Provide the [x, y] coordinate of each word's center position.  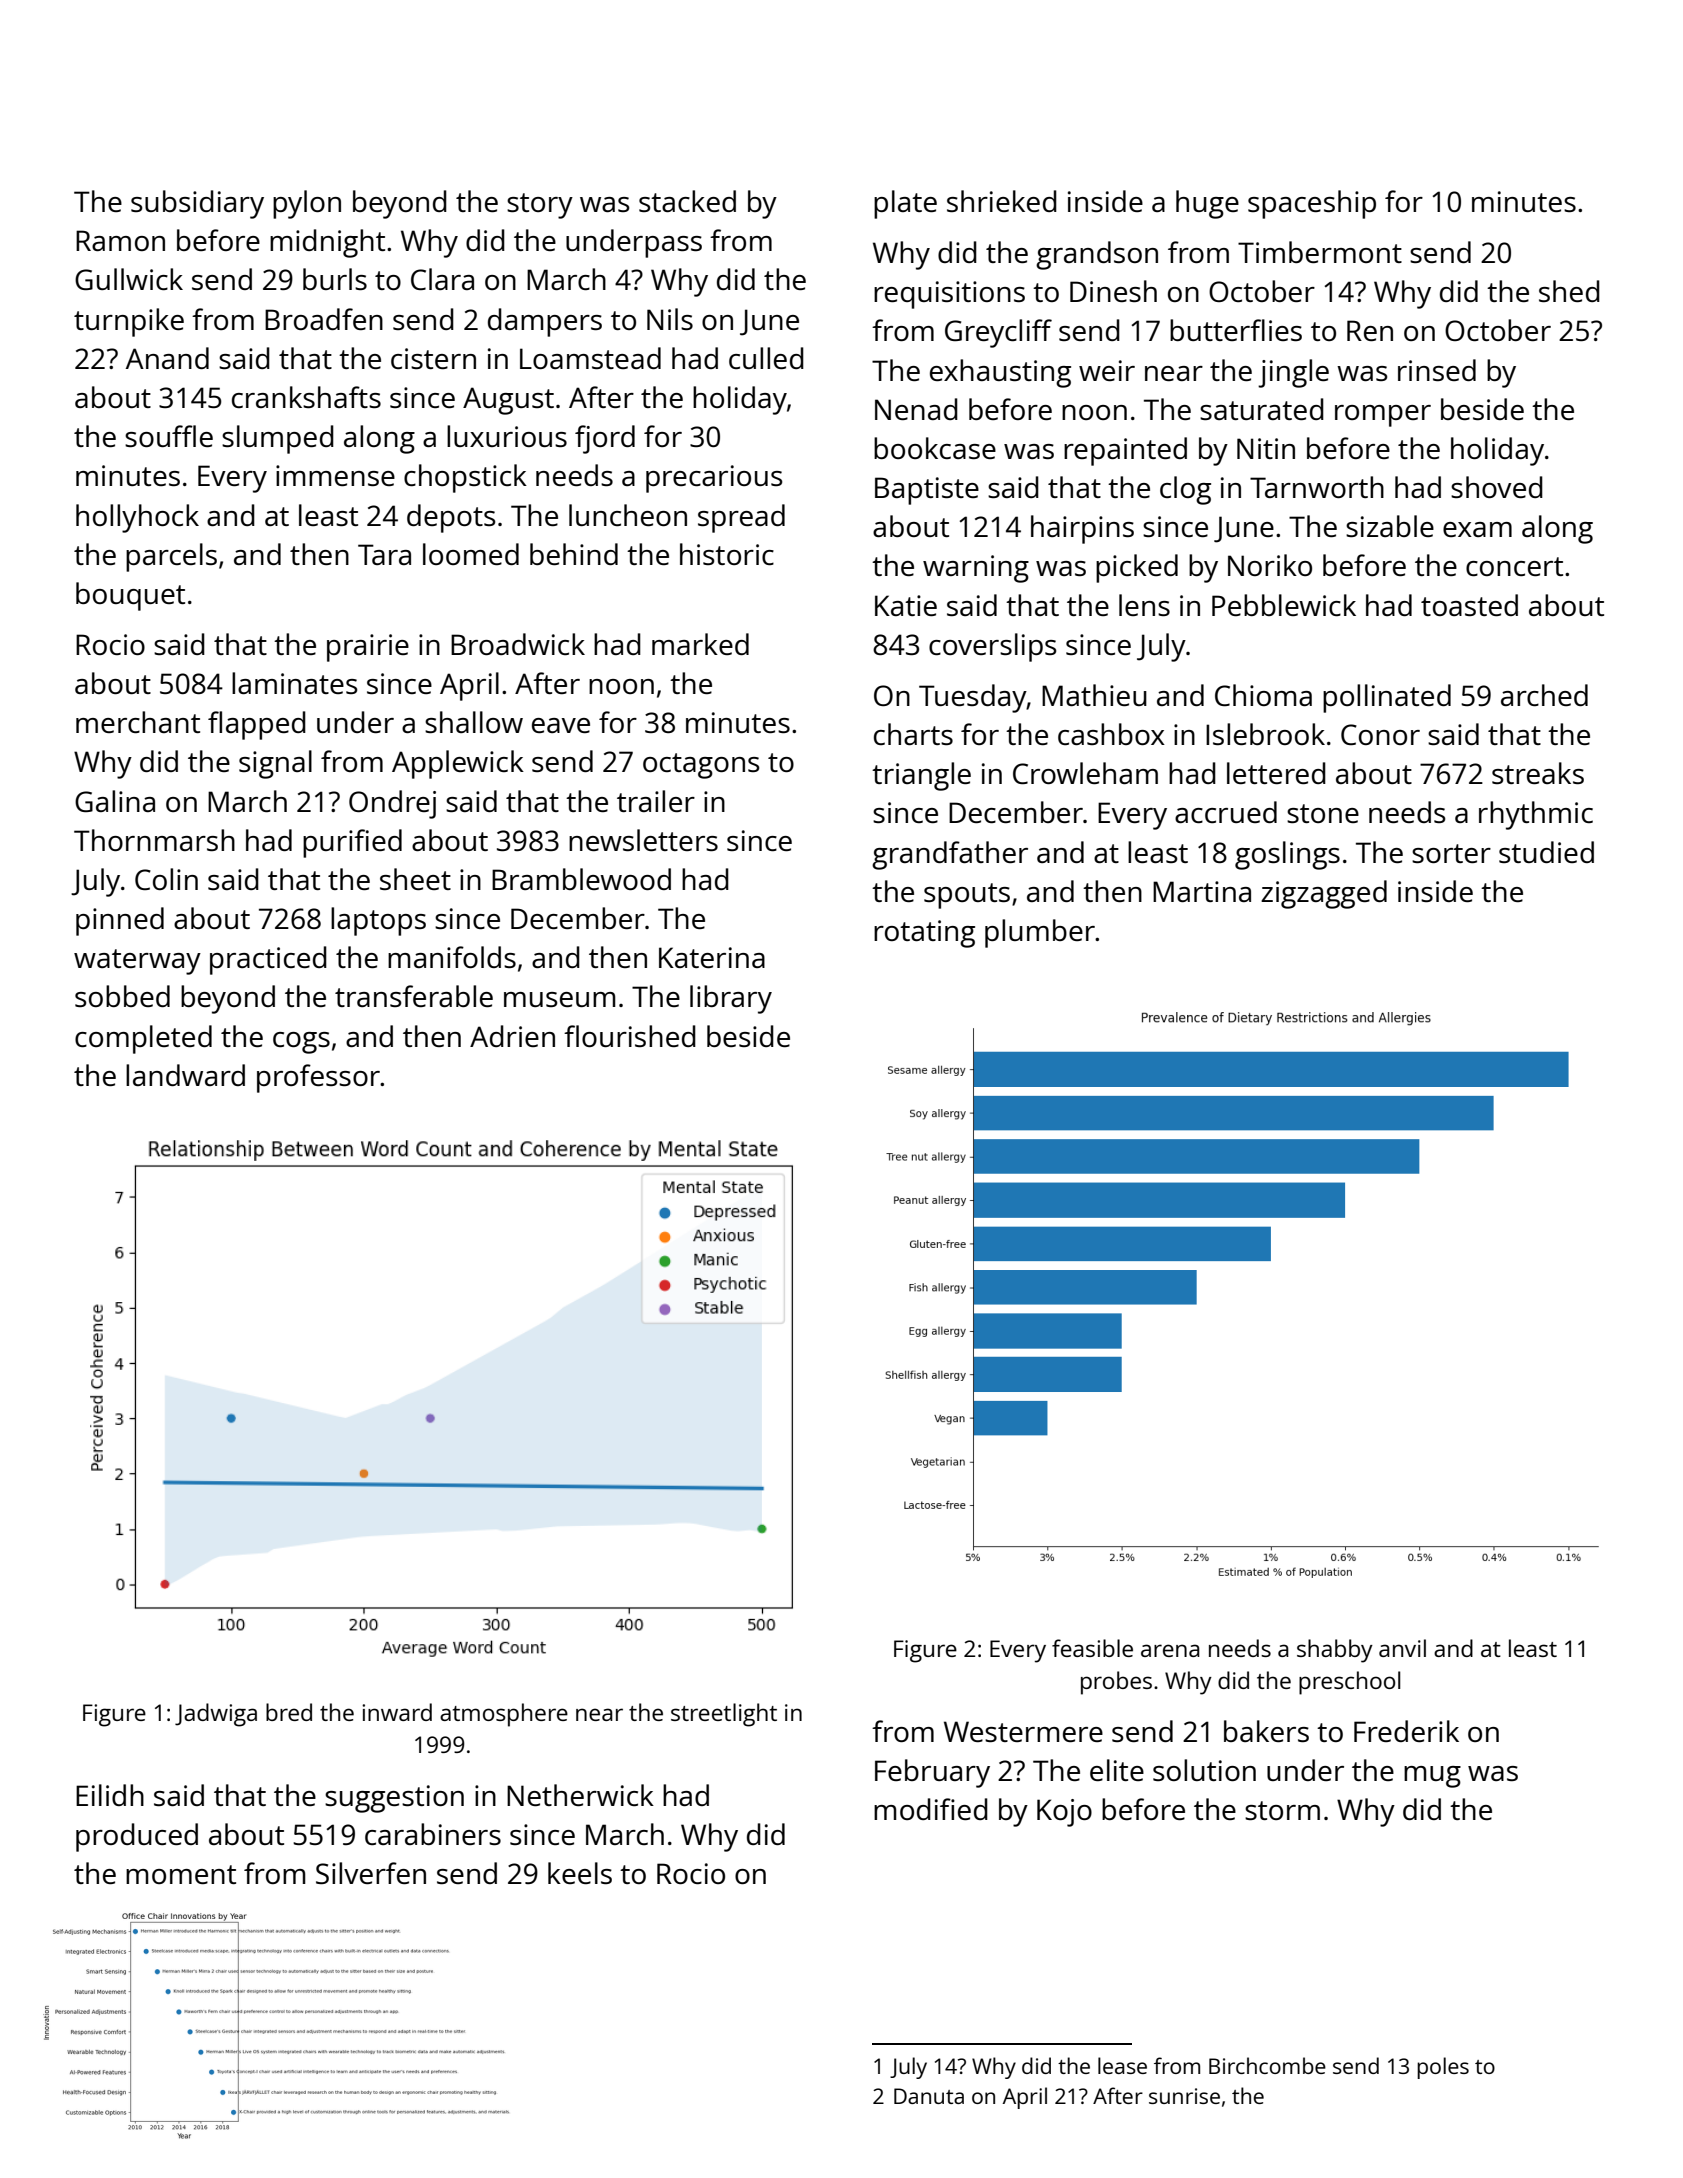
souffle [169, 436]
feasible [1092, 1648]
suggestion [394, 1799]
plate [905, 204]
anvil [1402, 1648]
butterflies [1236, 330]
